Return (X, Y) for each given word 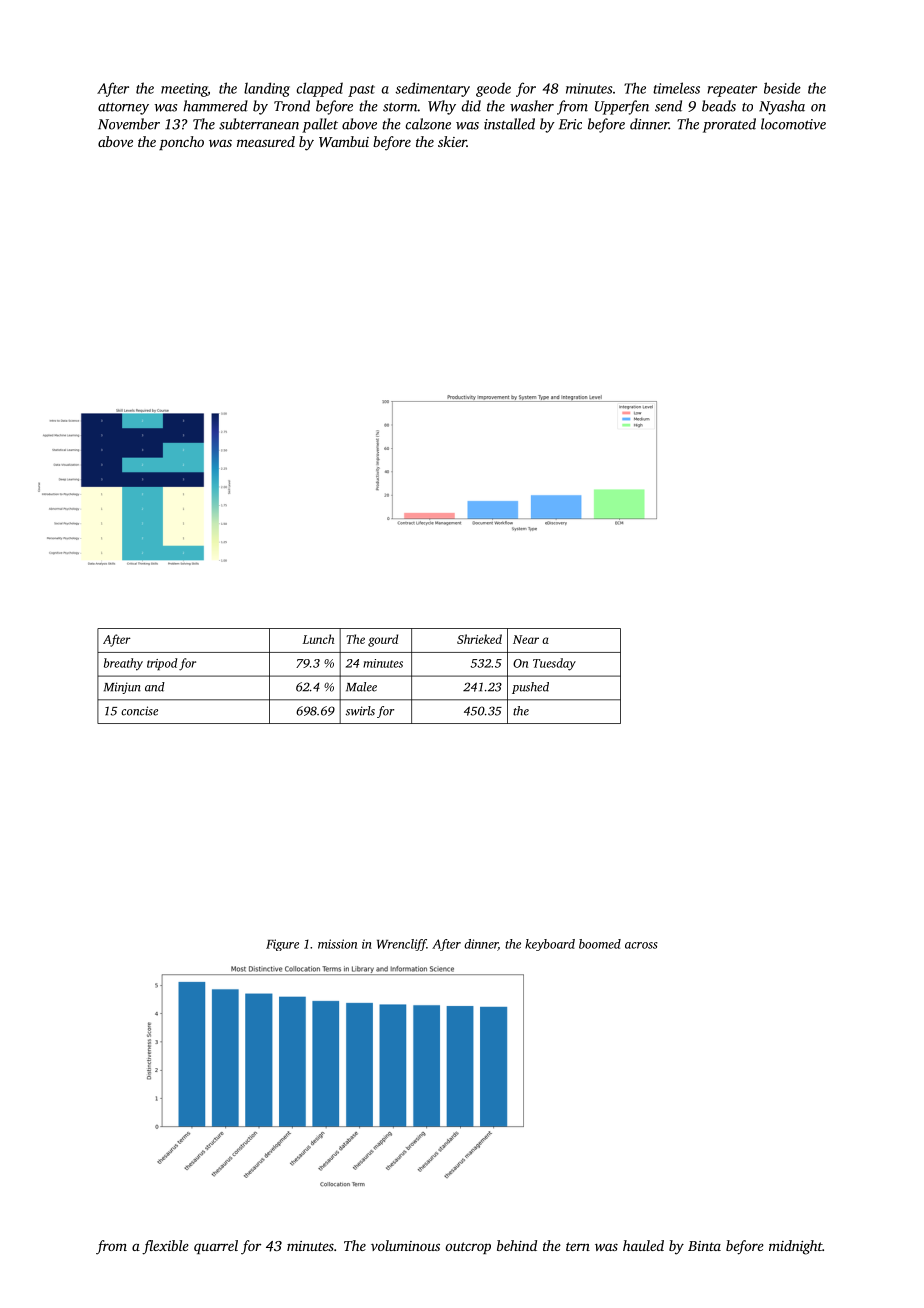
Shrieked (479, 639)
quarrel (216, 1247)
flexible (165, 1247)
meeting (184, 90)
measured (266, 141)
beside (782, 88)
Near (526, 639)
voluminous (405, 1245)
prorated (729, 125)
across (641, 945)
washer (532, 106)
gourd (383, 640)
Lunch (318, 639)
